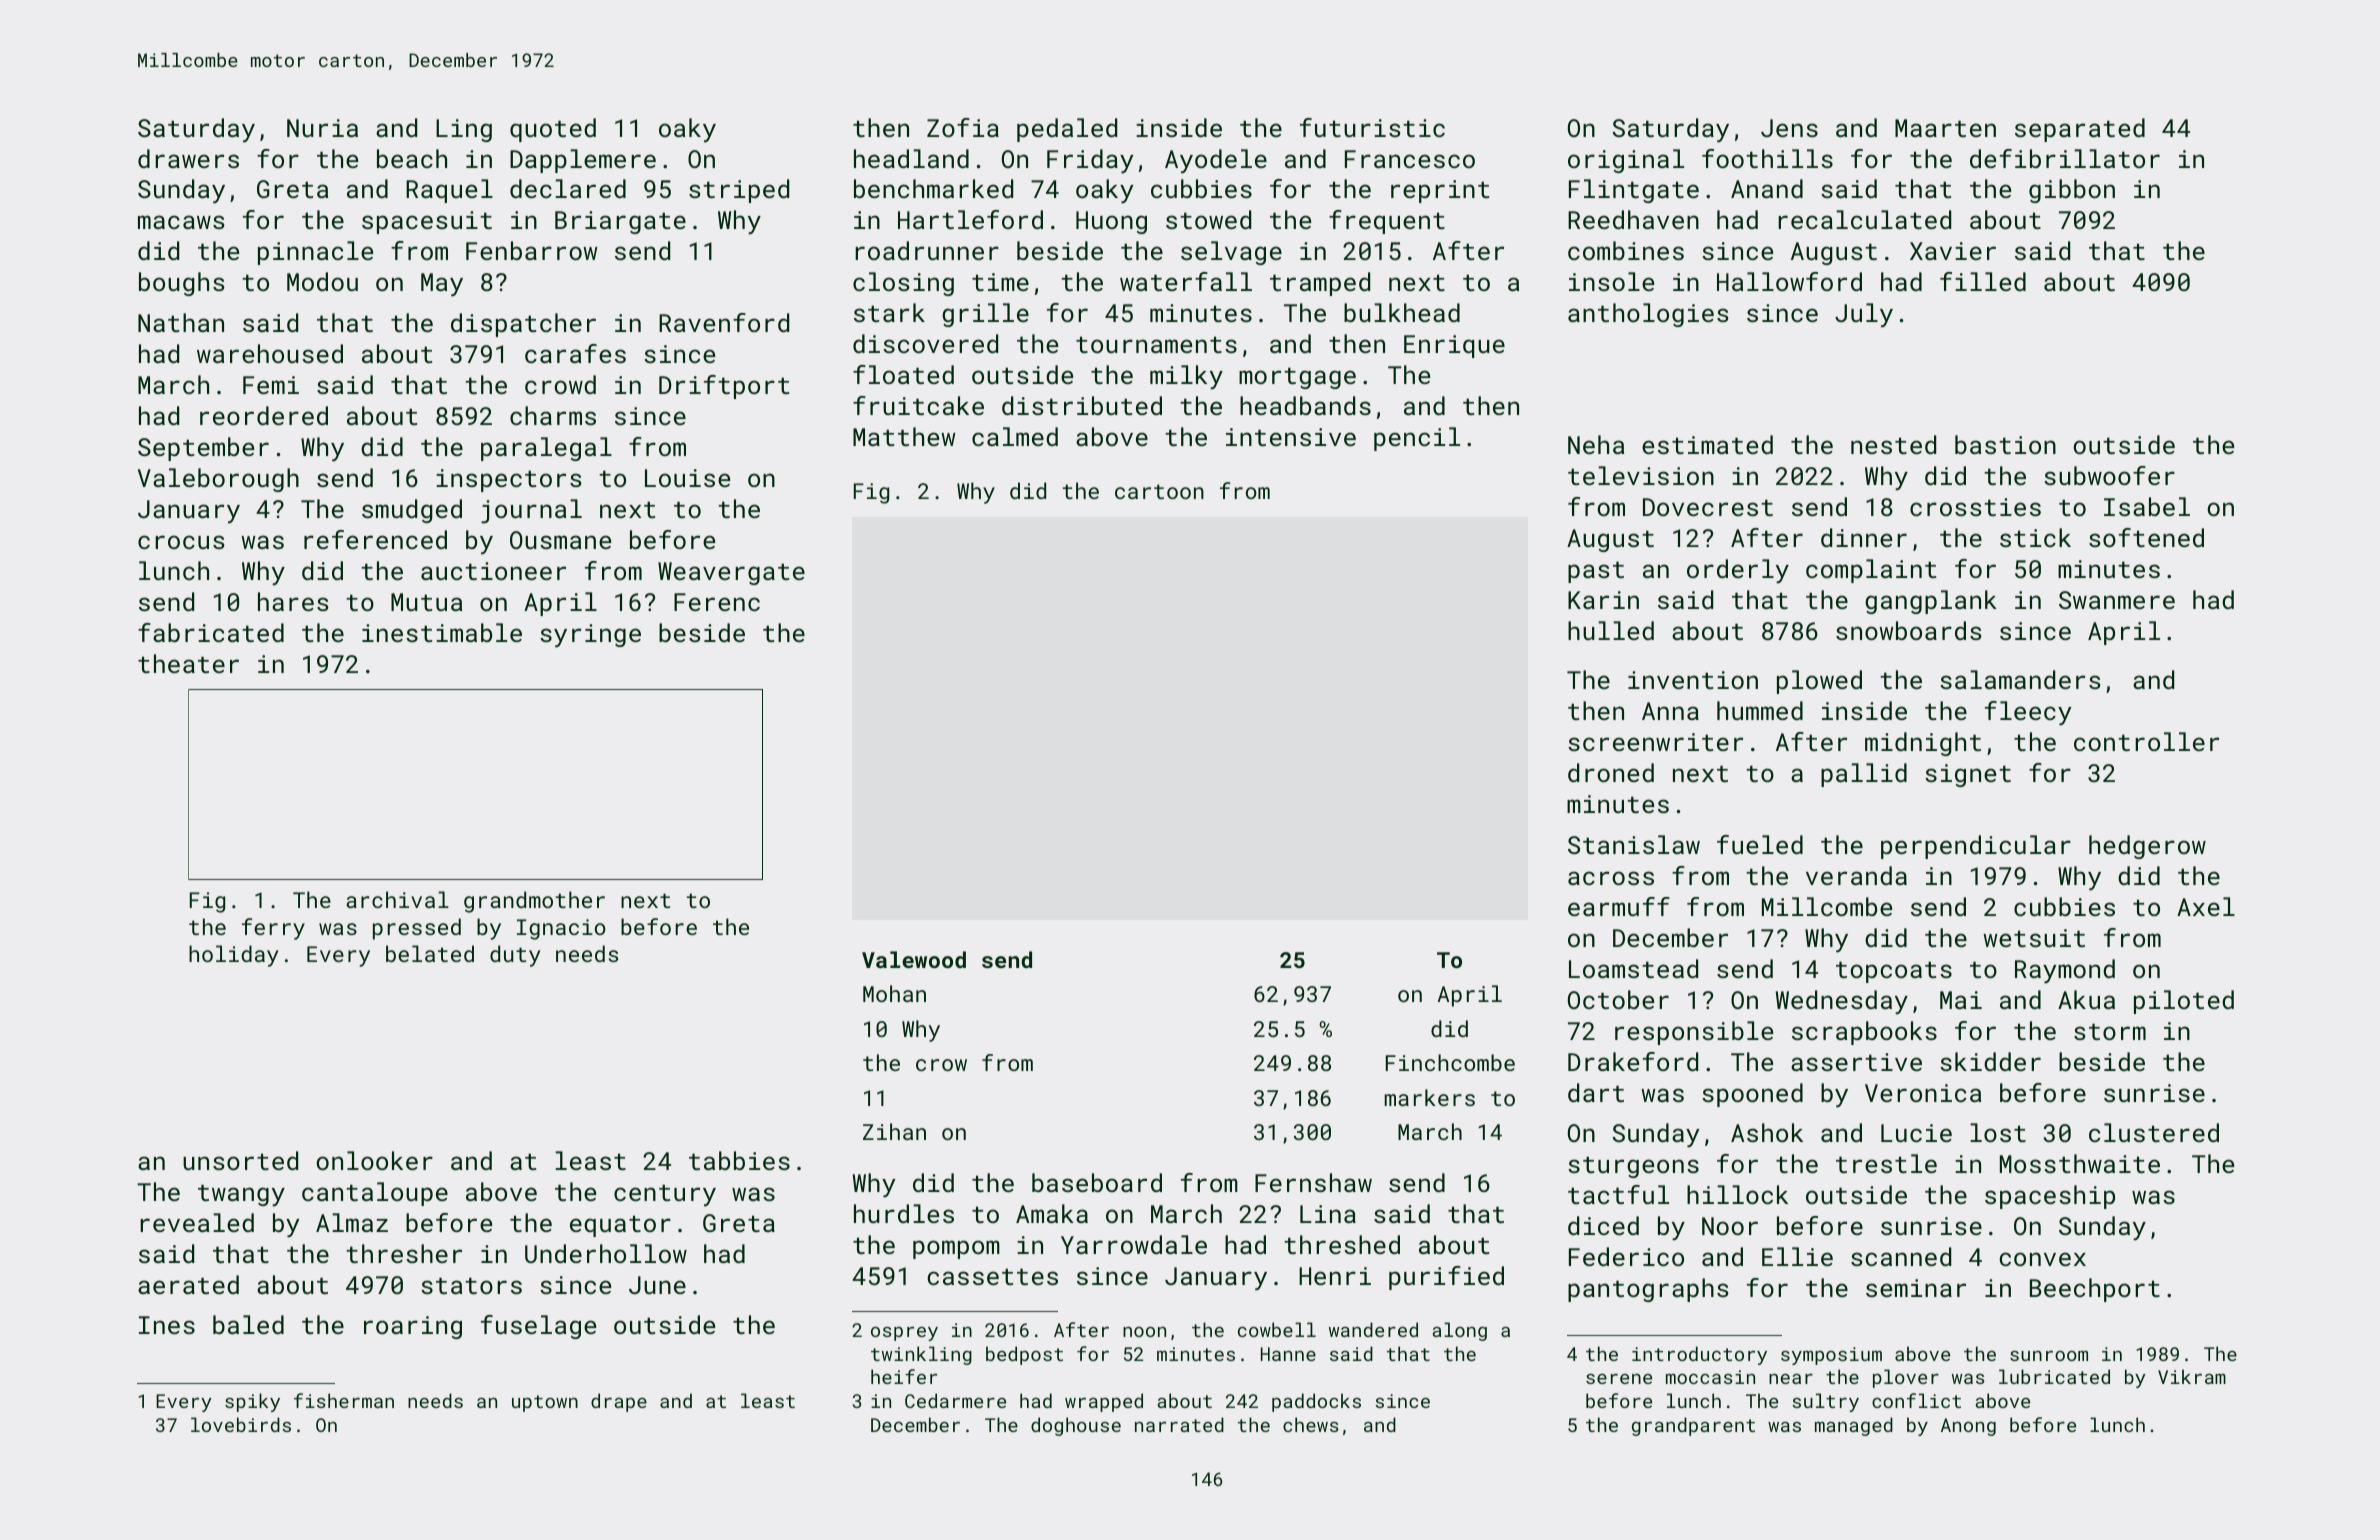  Describe the element at coordinates (397, 899) in the screenshot. I see `archival` at that location.
